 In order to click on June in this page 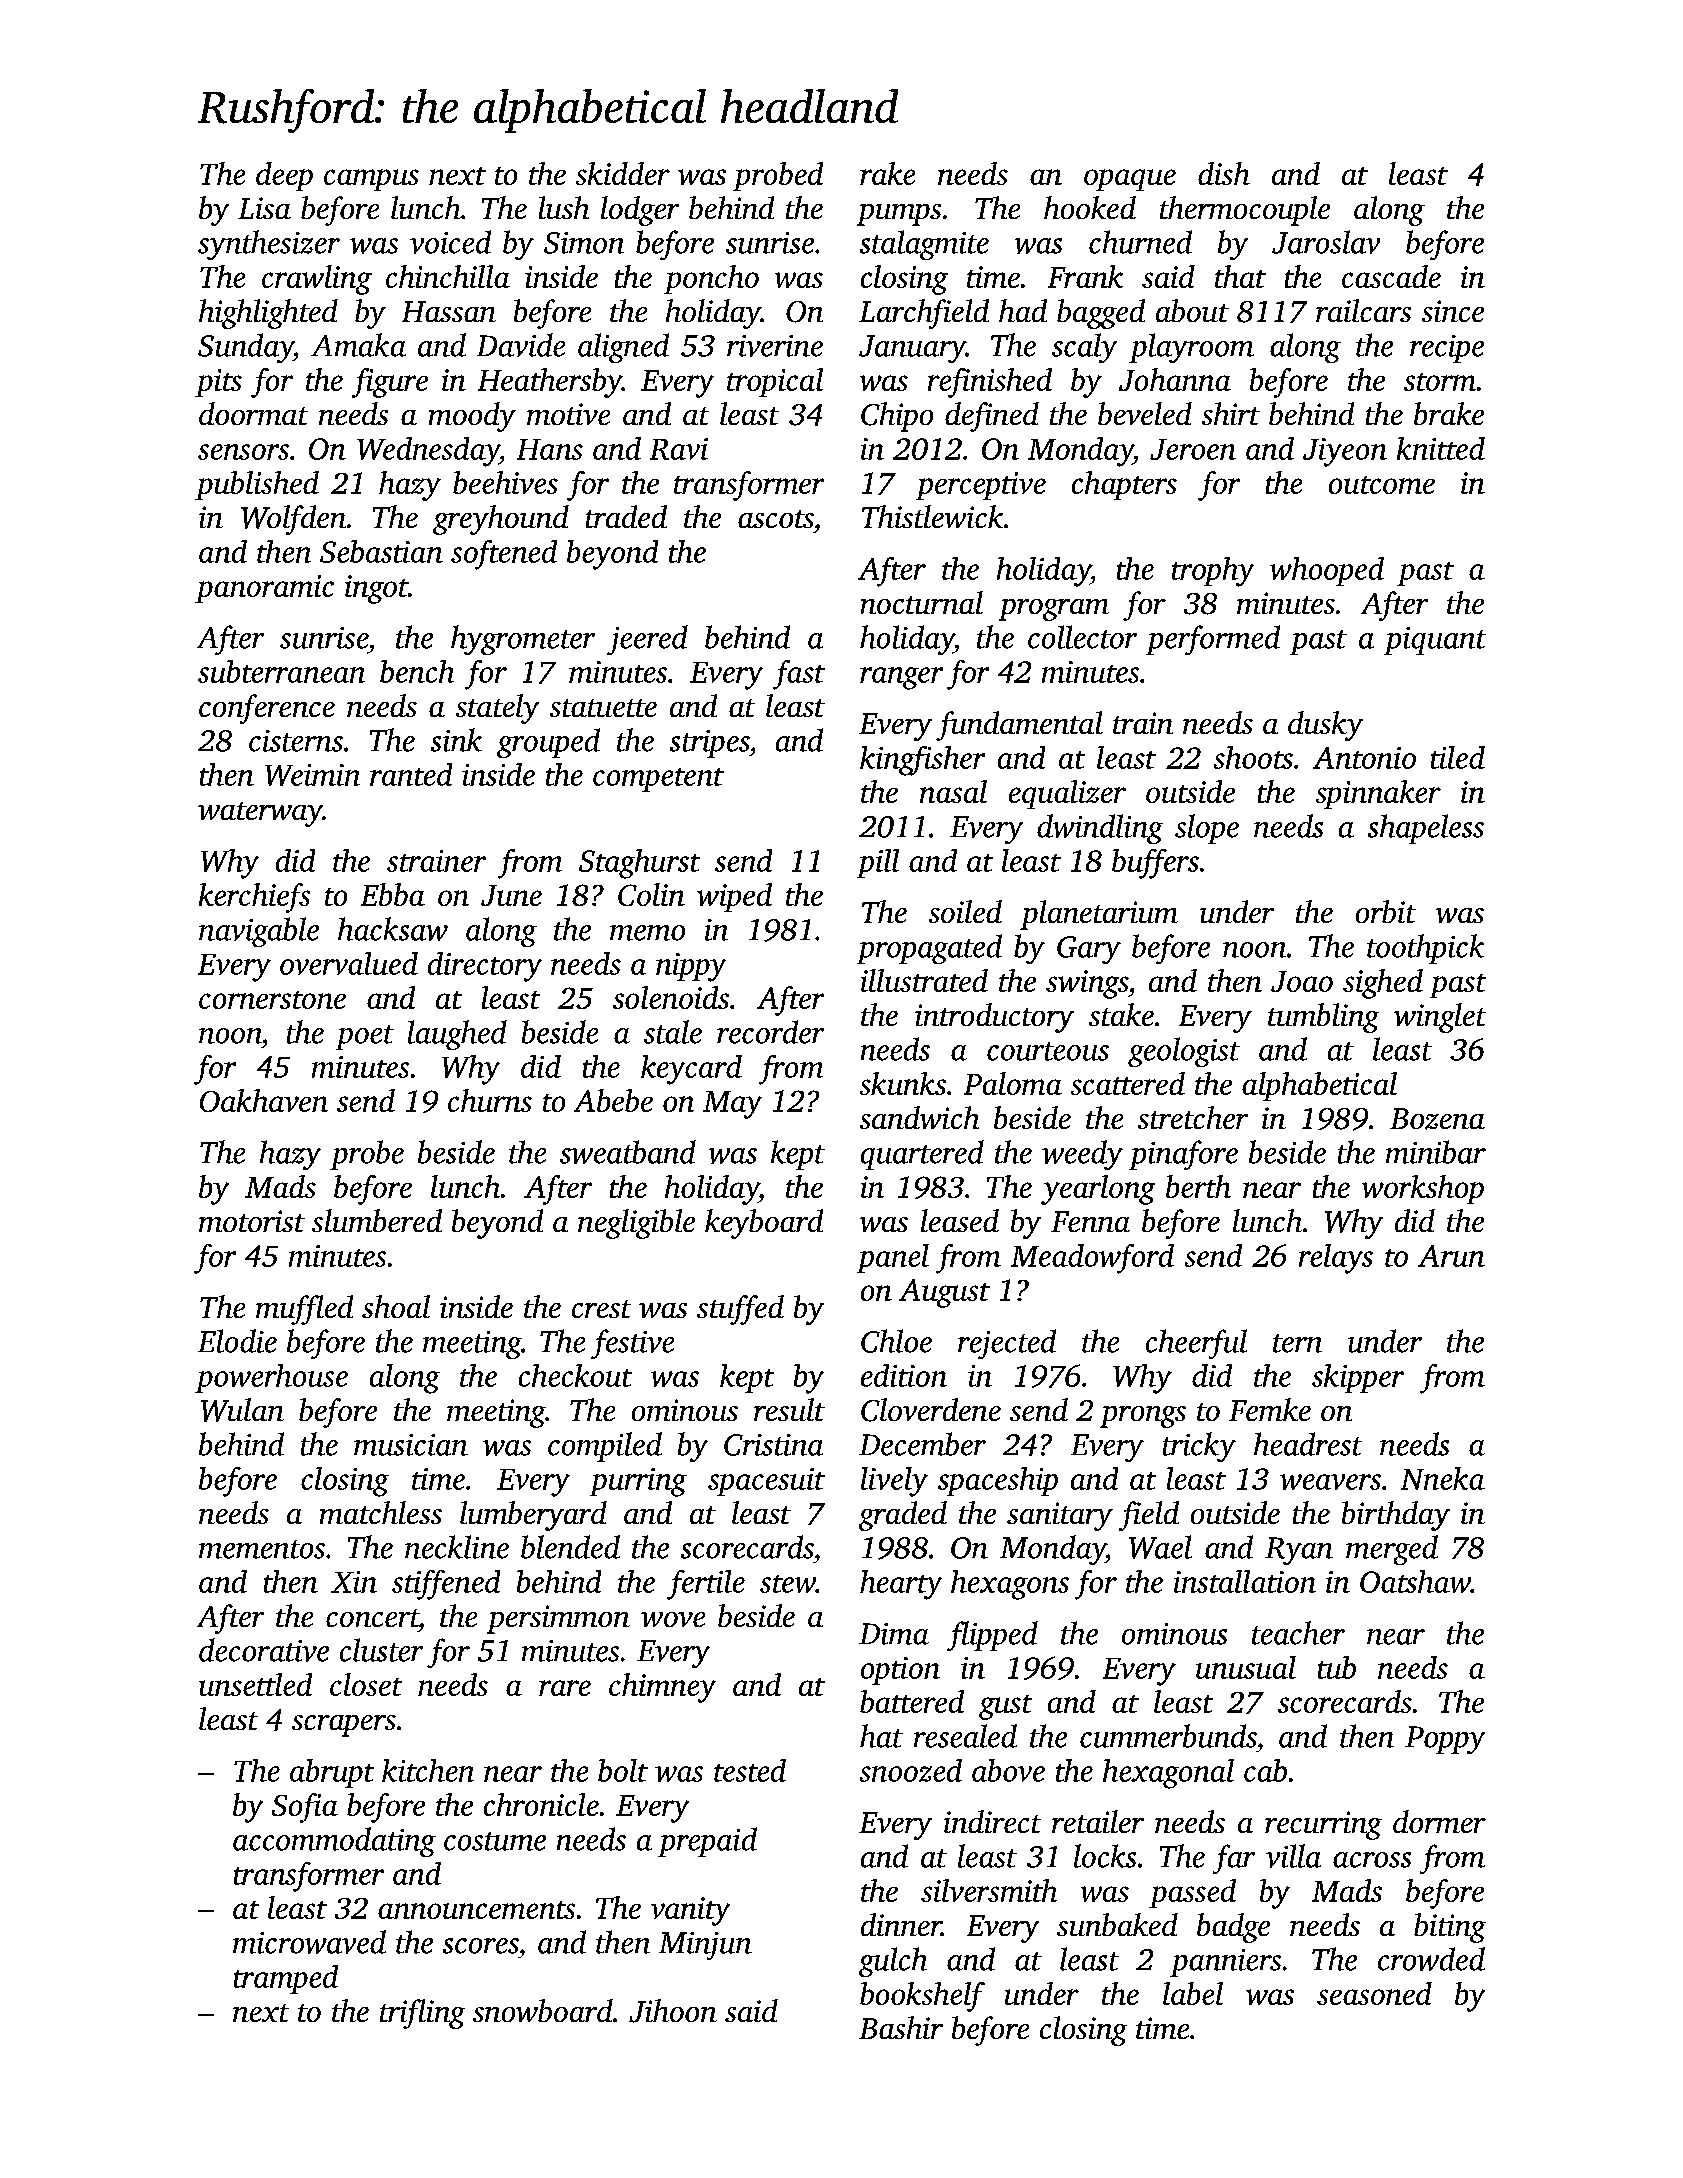, I will do `click(511, 895)`.
